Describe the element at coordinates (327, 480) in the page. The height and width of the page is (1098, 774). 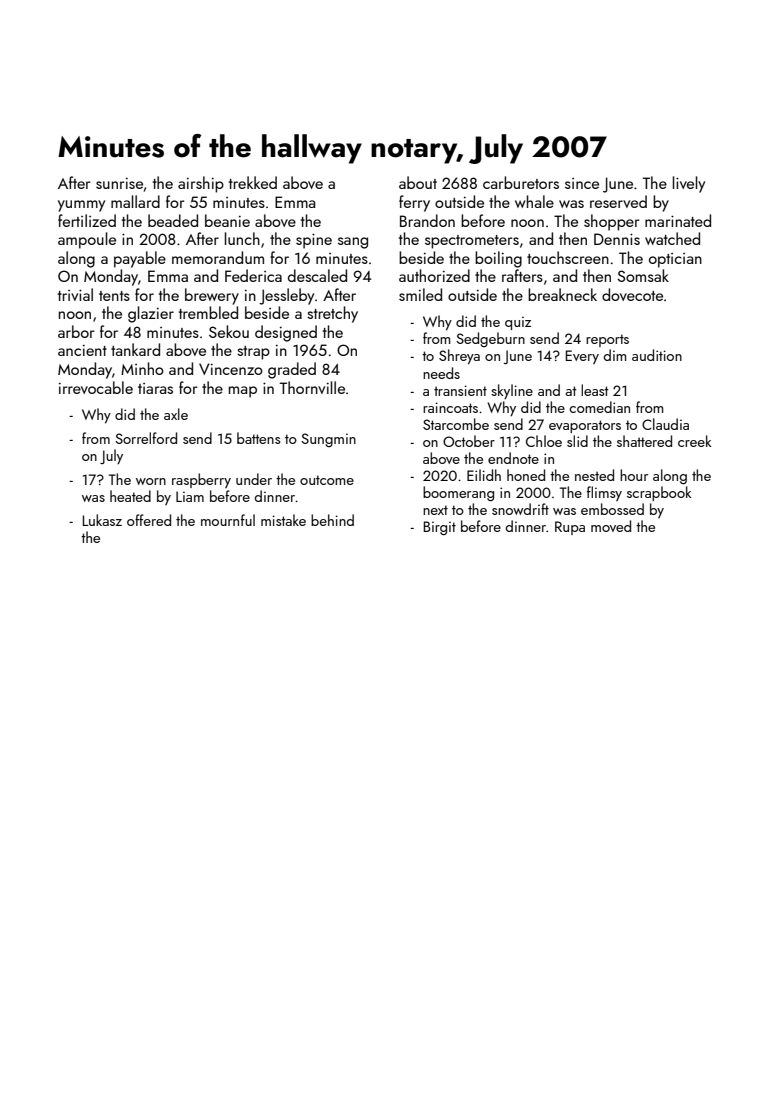
I see `outcome` at that location.
